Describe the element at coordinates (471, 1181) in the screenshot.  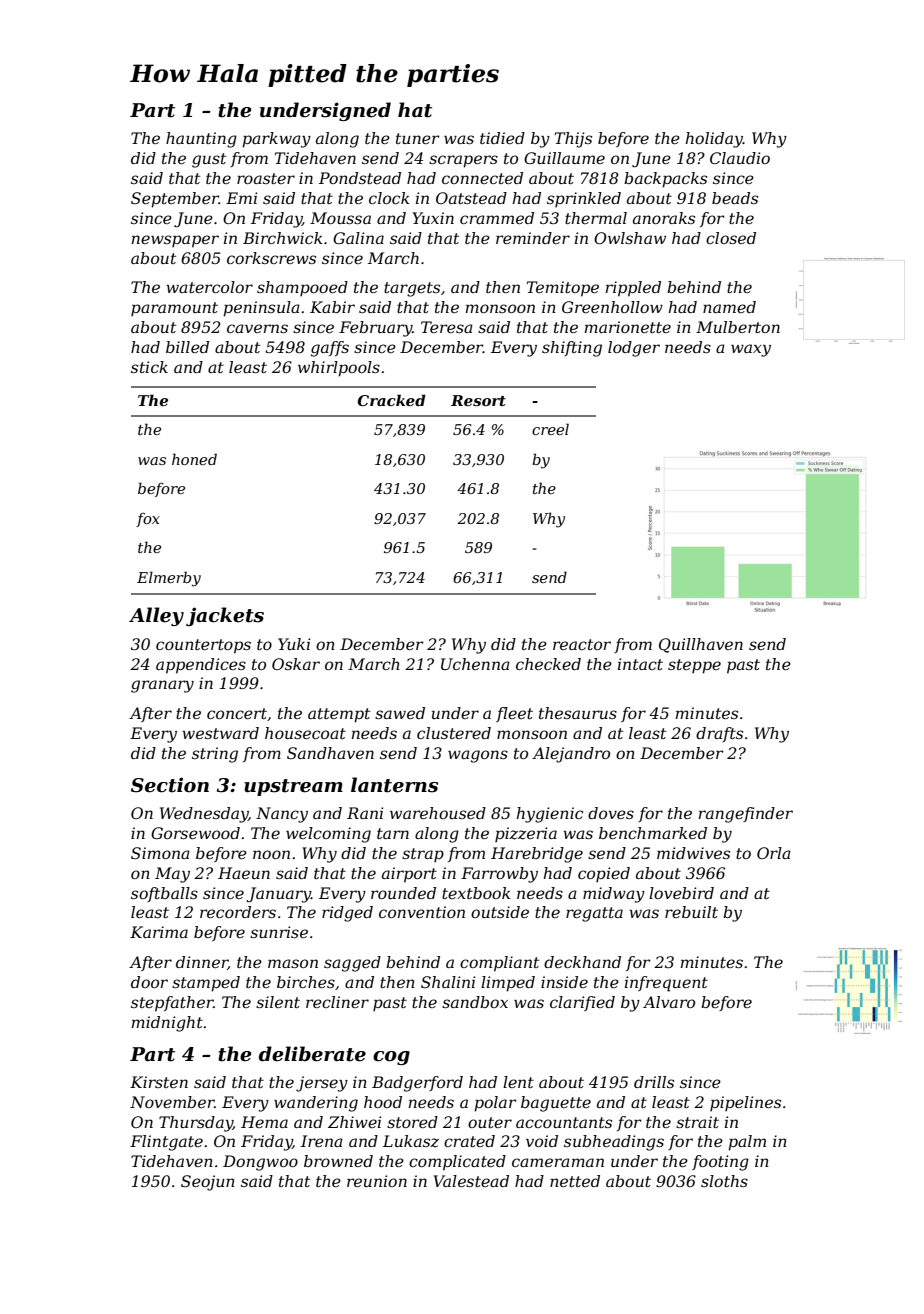
I see `Valestead` at that location.
